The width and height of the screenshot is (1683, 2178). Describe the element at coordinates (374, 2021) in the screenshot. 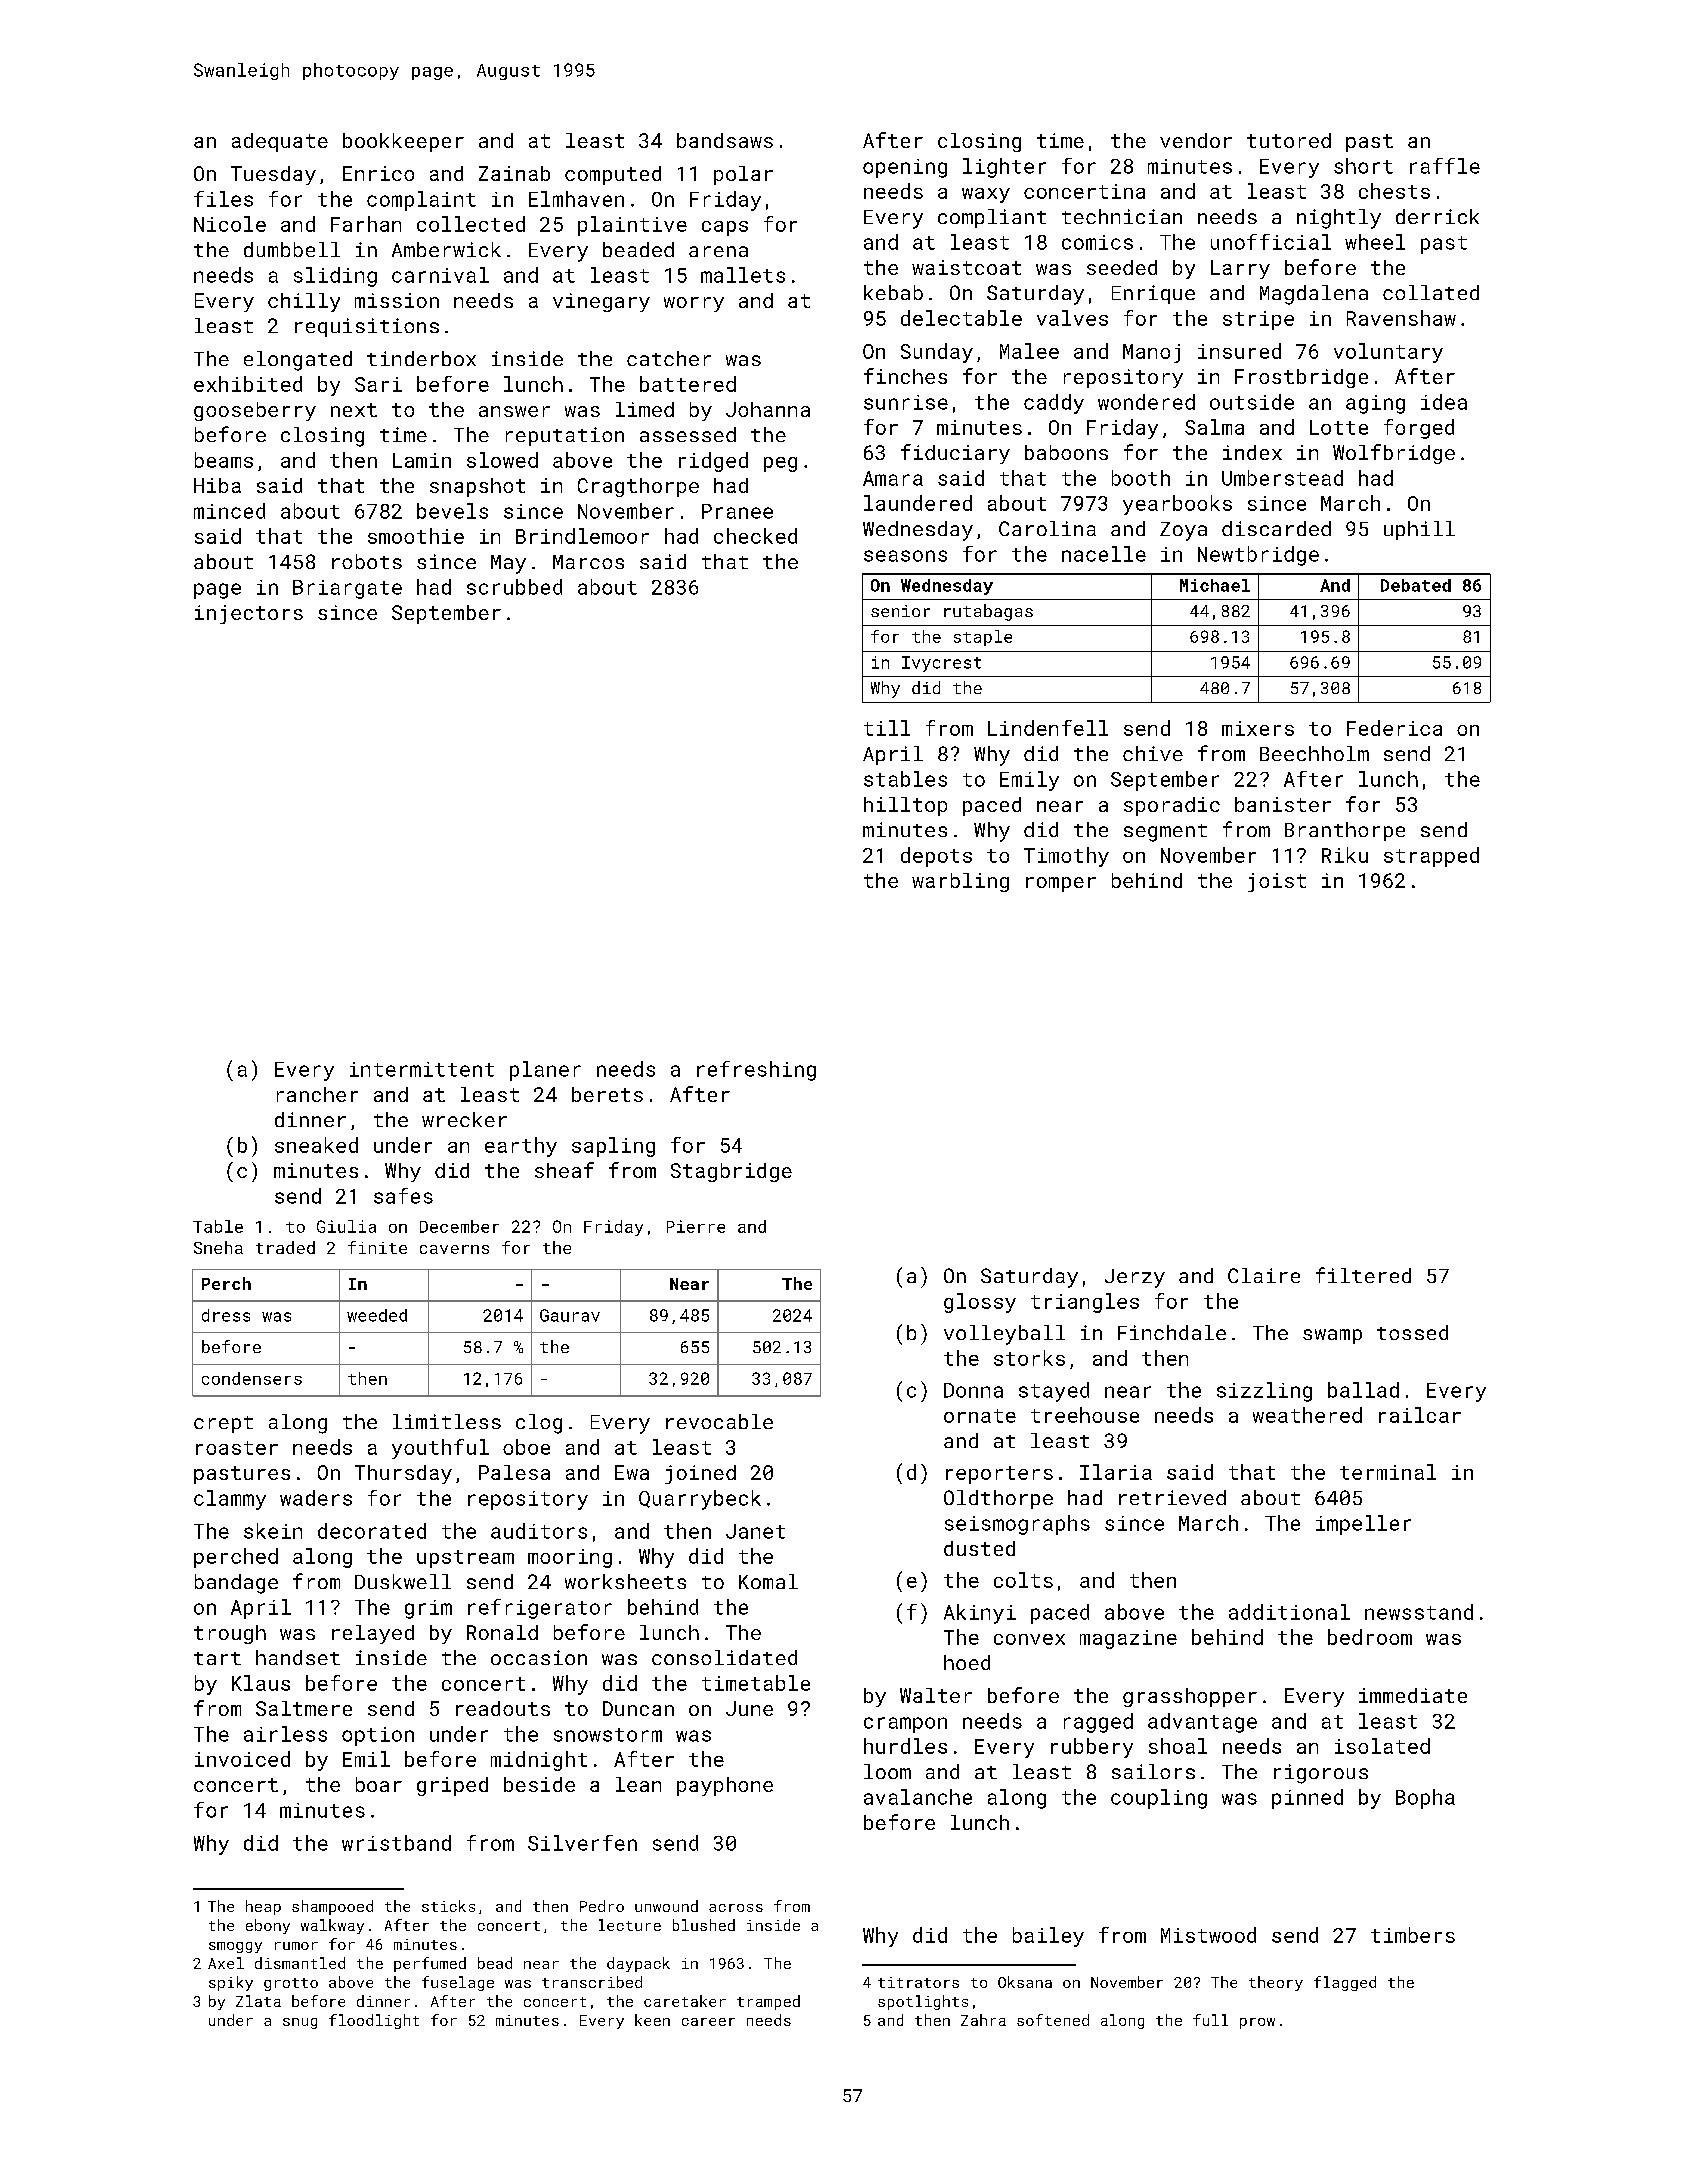

I see `floodlight` at that location.
